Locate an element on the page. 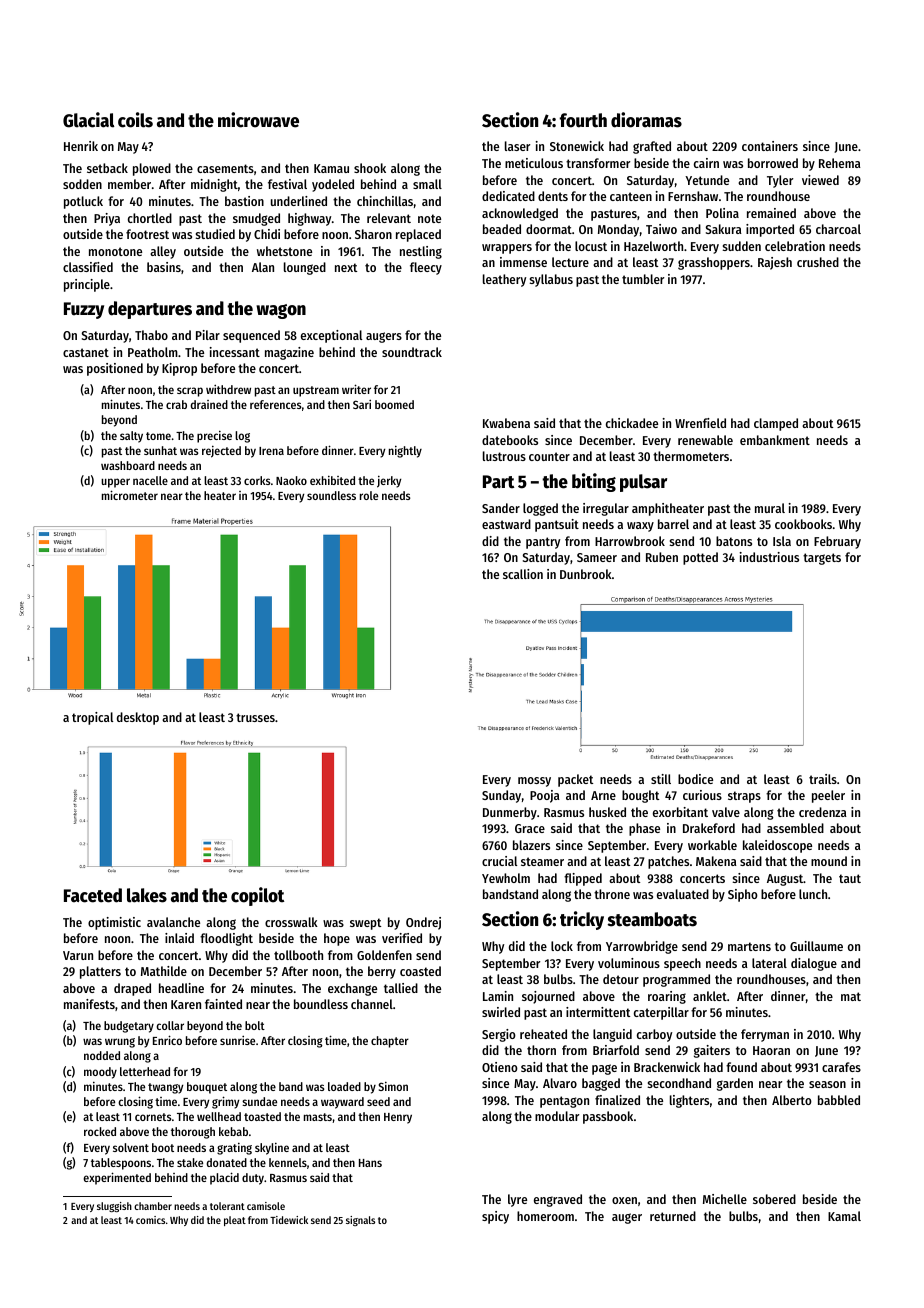 The height and width of the image is (1308, 924). cornets is located at coordinates (153, 1117).
